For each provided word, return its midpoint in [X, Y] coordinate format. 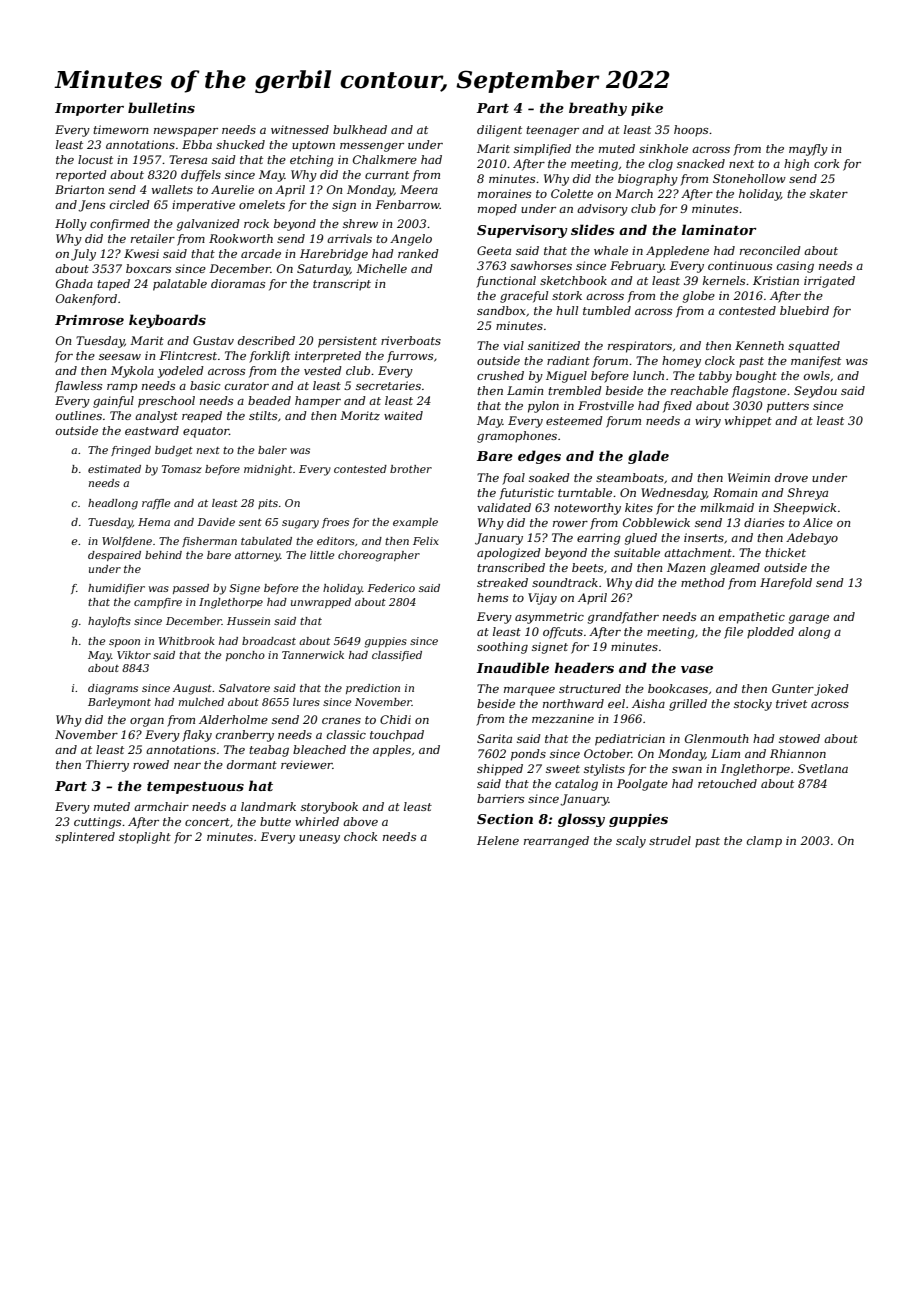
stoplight [145, 838]
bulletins [161, 107]
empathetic [752, 618]
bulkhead [360, 129]
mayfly [808, 150]
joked [831, 690]
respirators [640, 347]
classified [397, 656]
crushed [500, 375]
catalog [576, 785]
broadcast [269, 641]
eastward [152, 430]
